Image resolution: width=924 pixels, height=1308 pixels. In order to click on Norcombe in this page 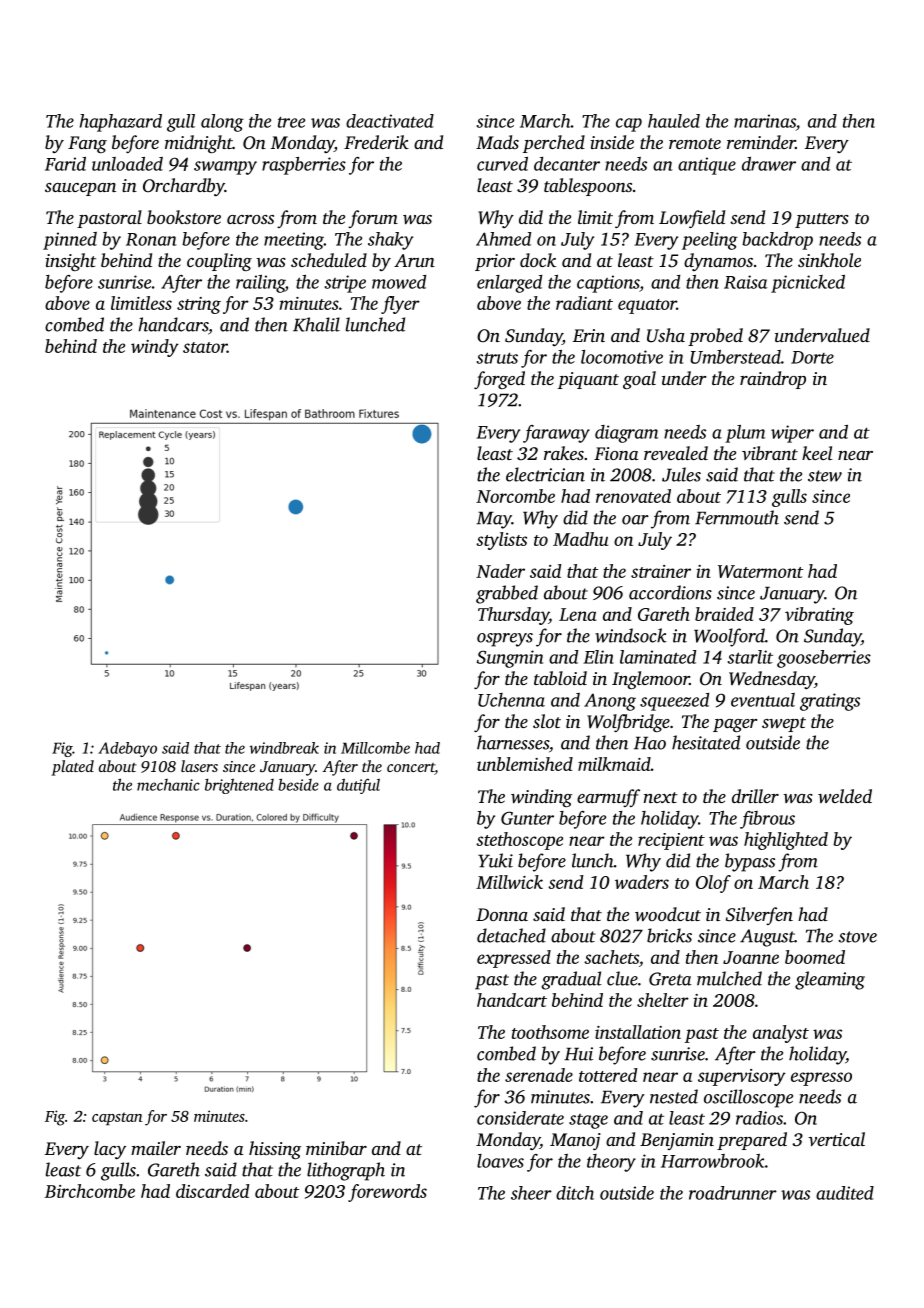, I will do `click(515, 496)`.
